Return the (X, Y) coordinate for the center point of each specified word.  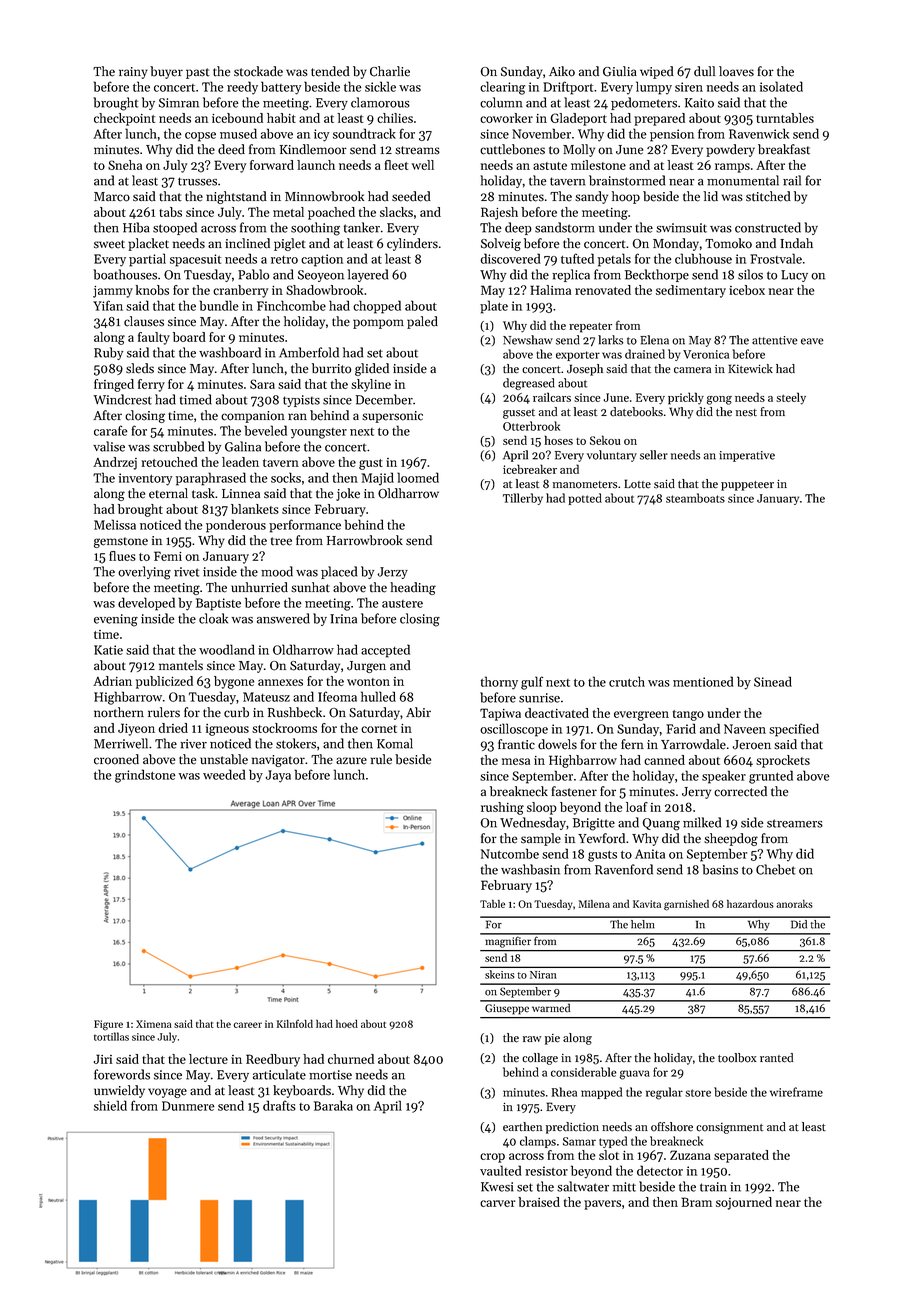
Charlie (390, 71)
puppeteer (747, 486)
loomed (418, 477)
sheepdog (731, 839)
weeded (224, 774)
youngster (319, 433)
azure (351, 761)
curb (236, 712)
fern (632, 744)
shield (110, 1105)
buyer (166, 72)
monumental (743, 180)
